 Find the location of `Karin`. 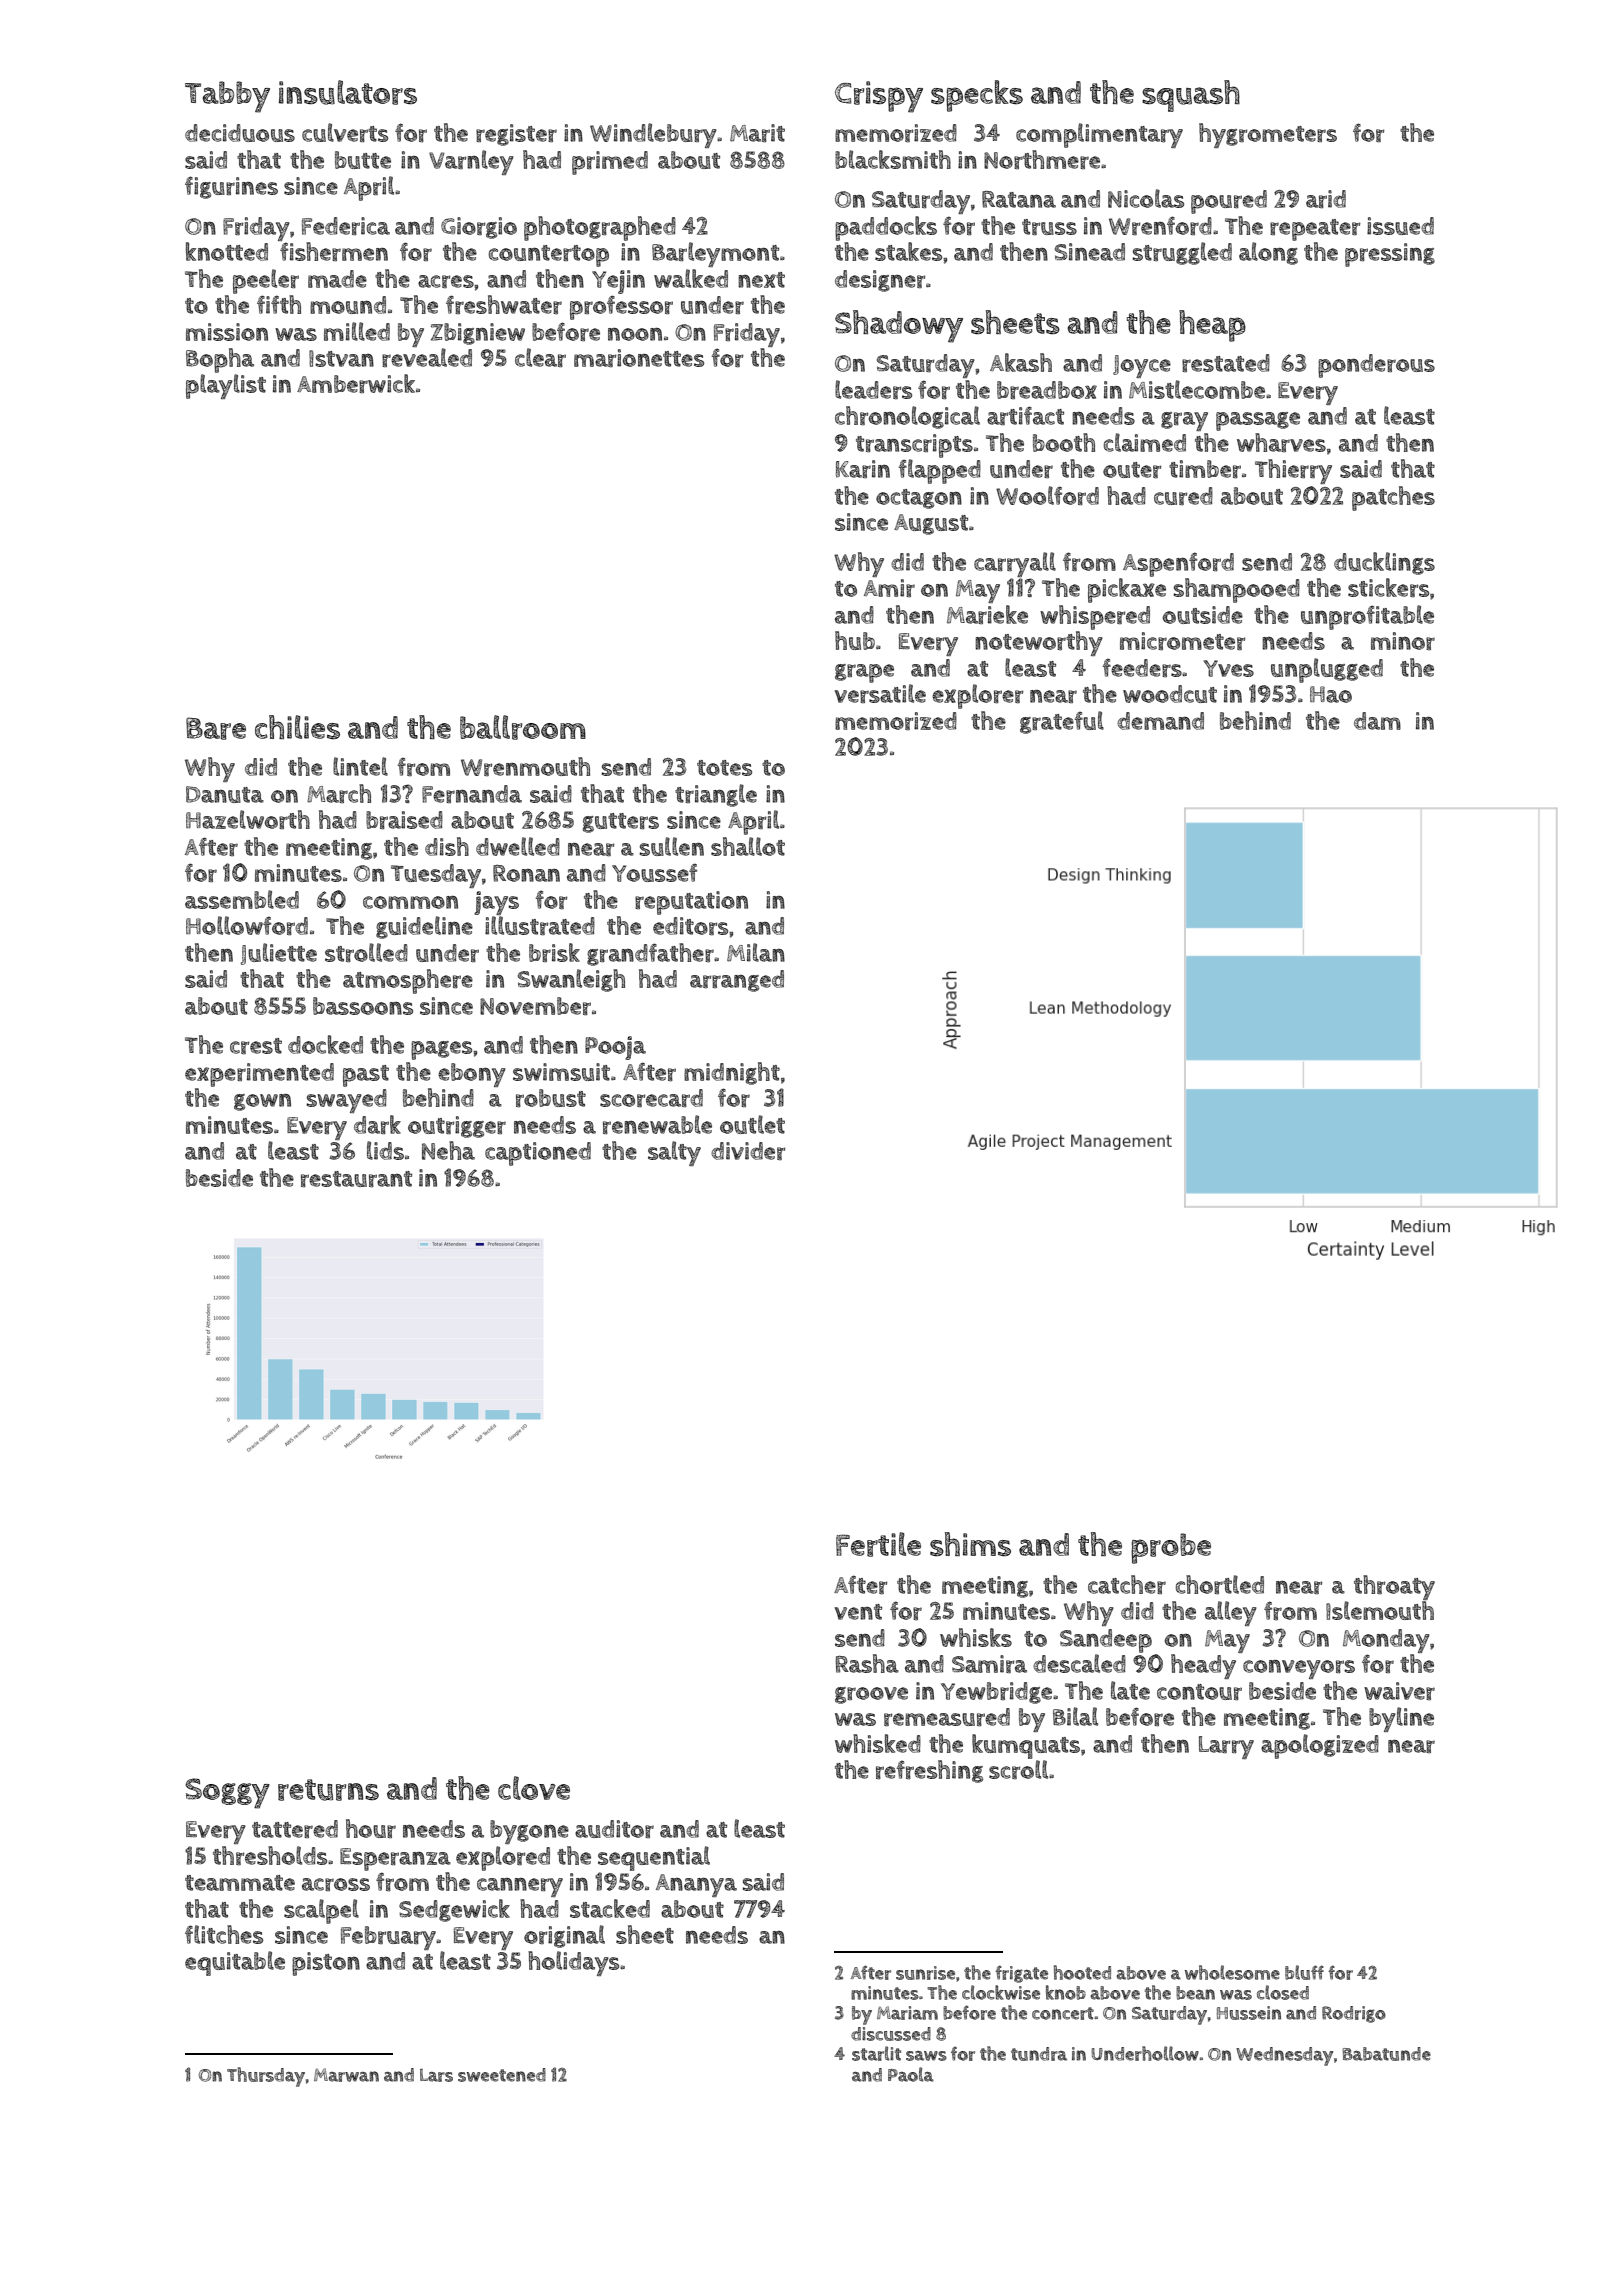

Karin is located at coordinates (863, 469).
